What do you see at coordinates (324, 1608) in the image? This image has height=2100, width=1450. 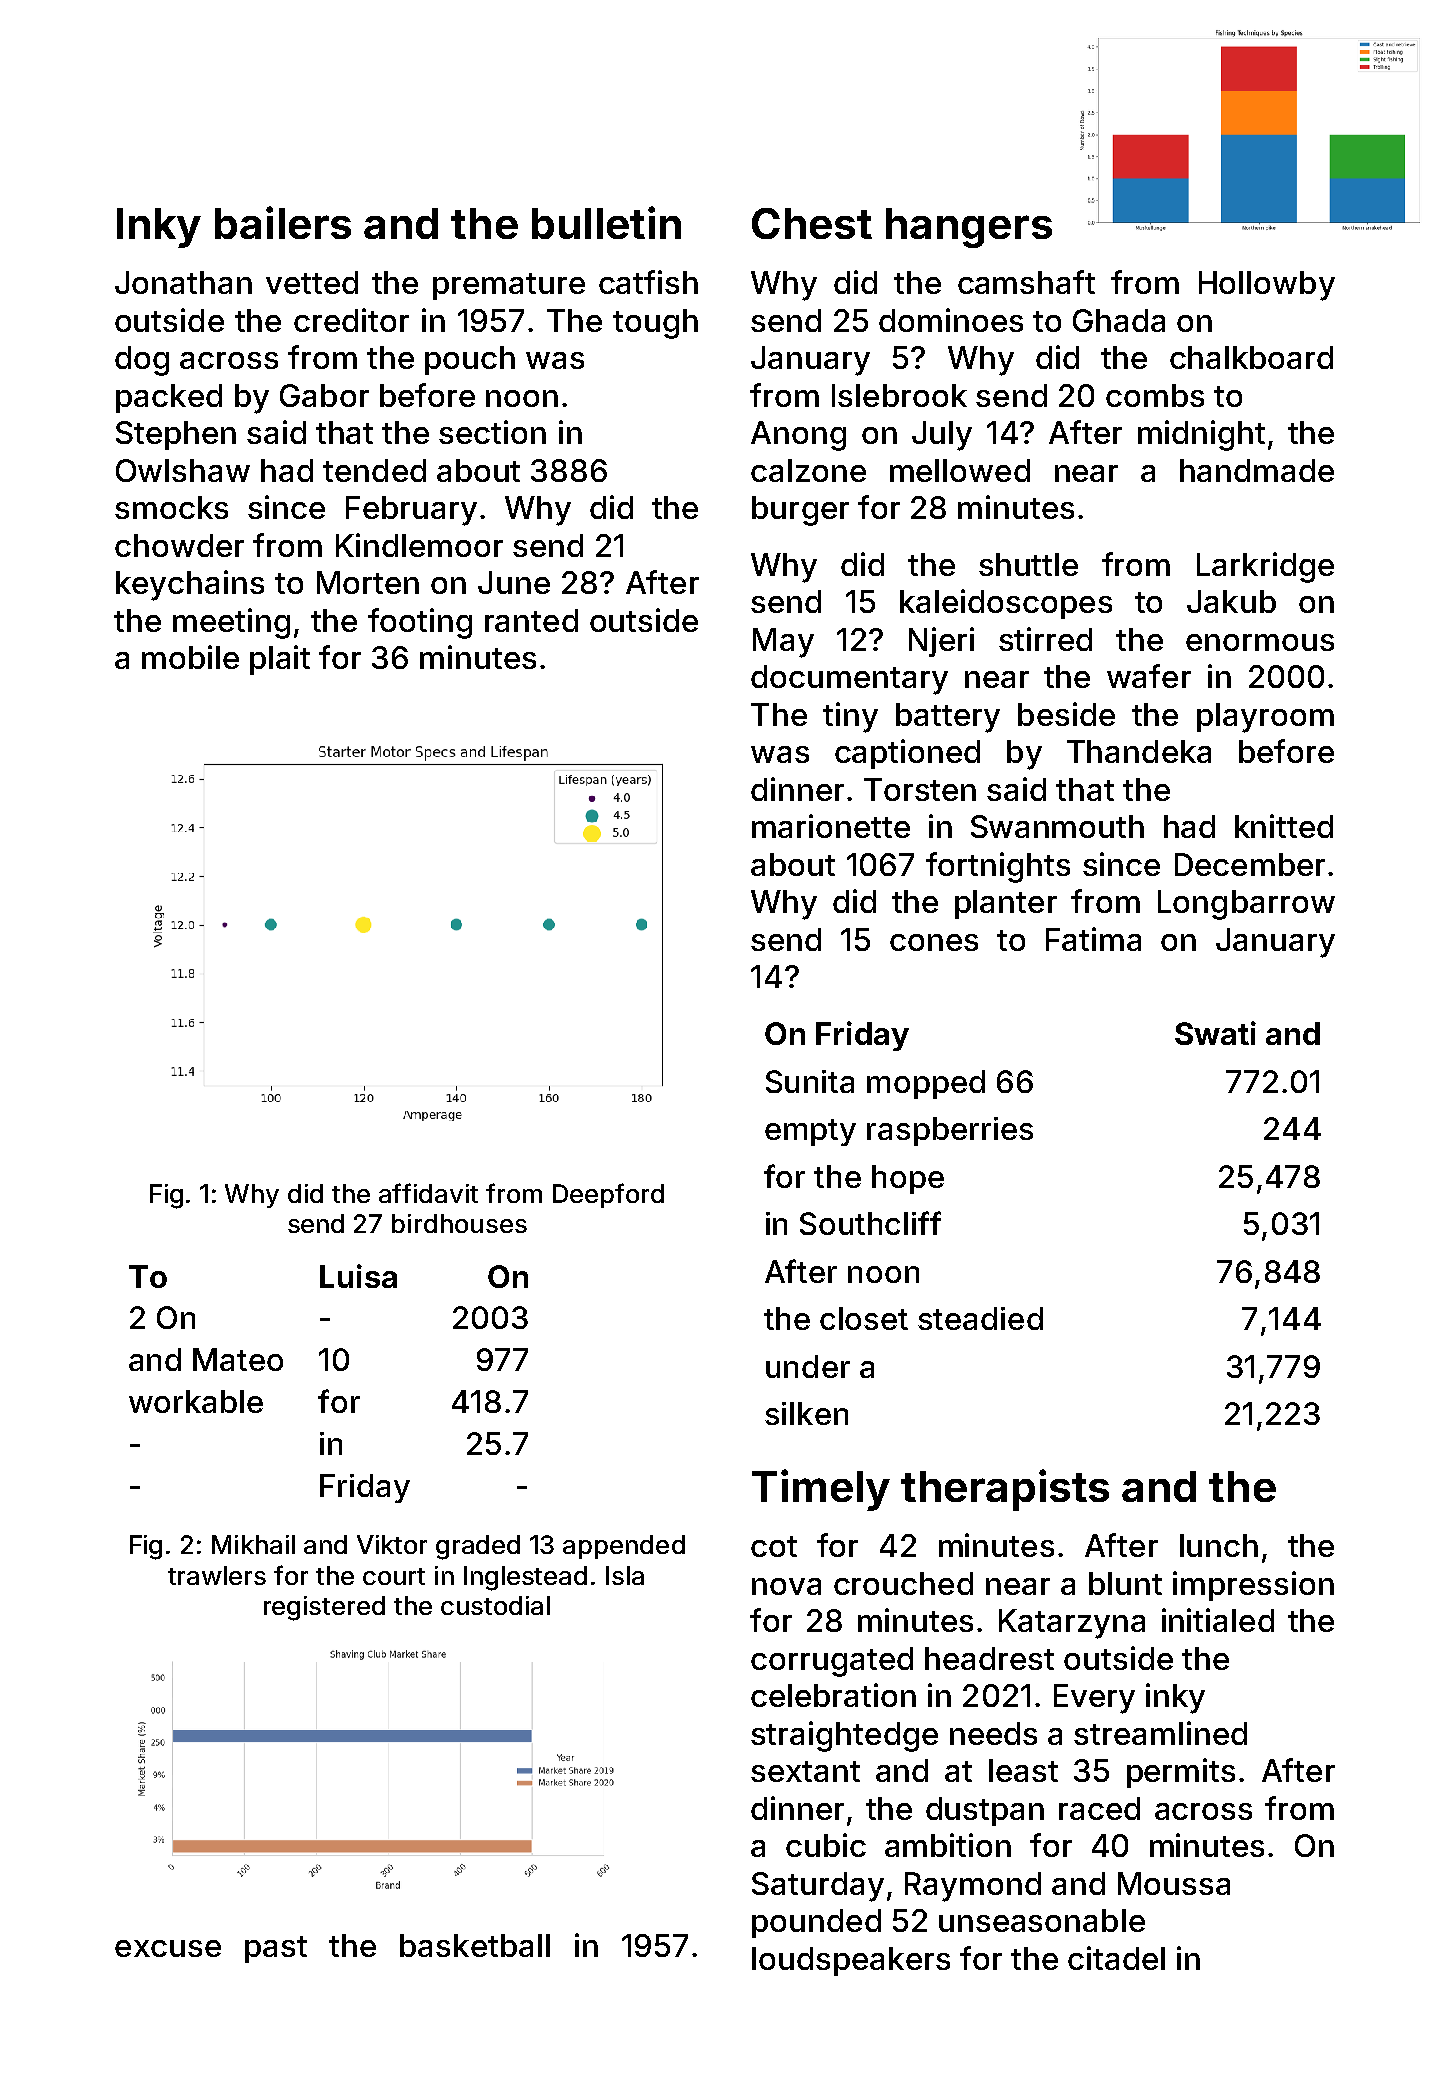 I see `registered` at bounding box center [324, 1608].
